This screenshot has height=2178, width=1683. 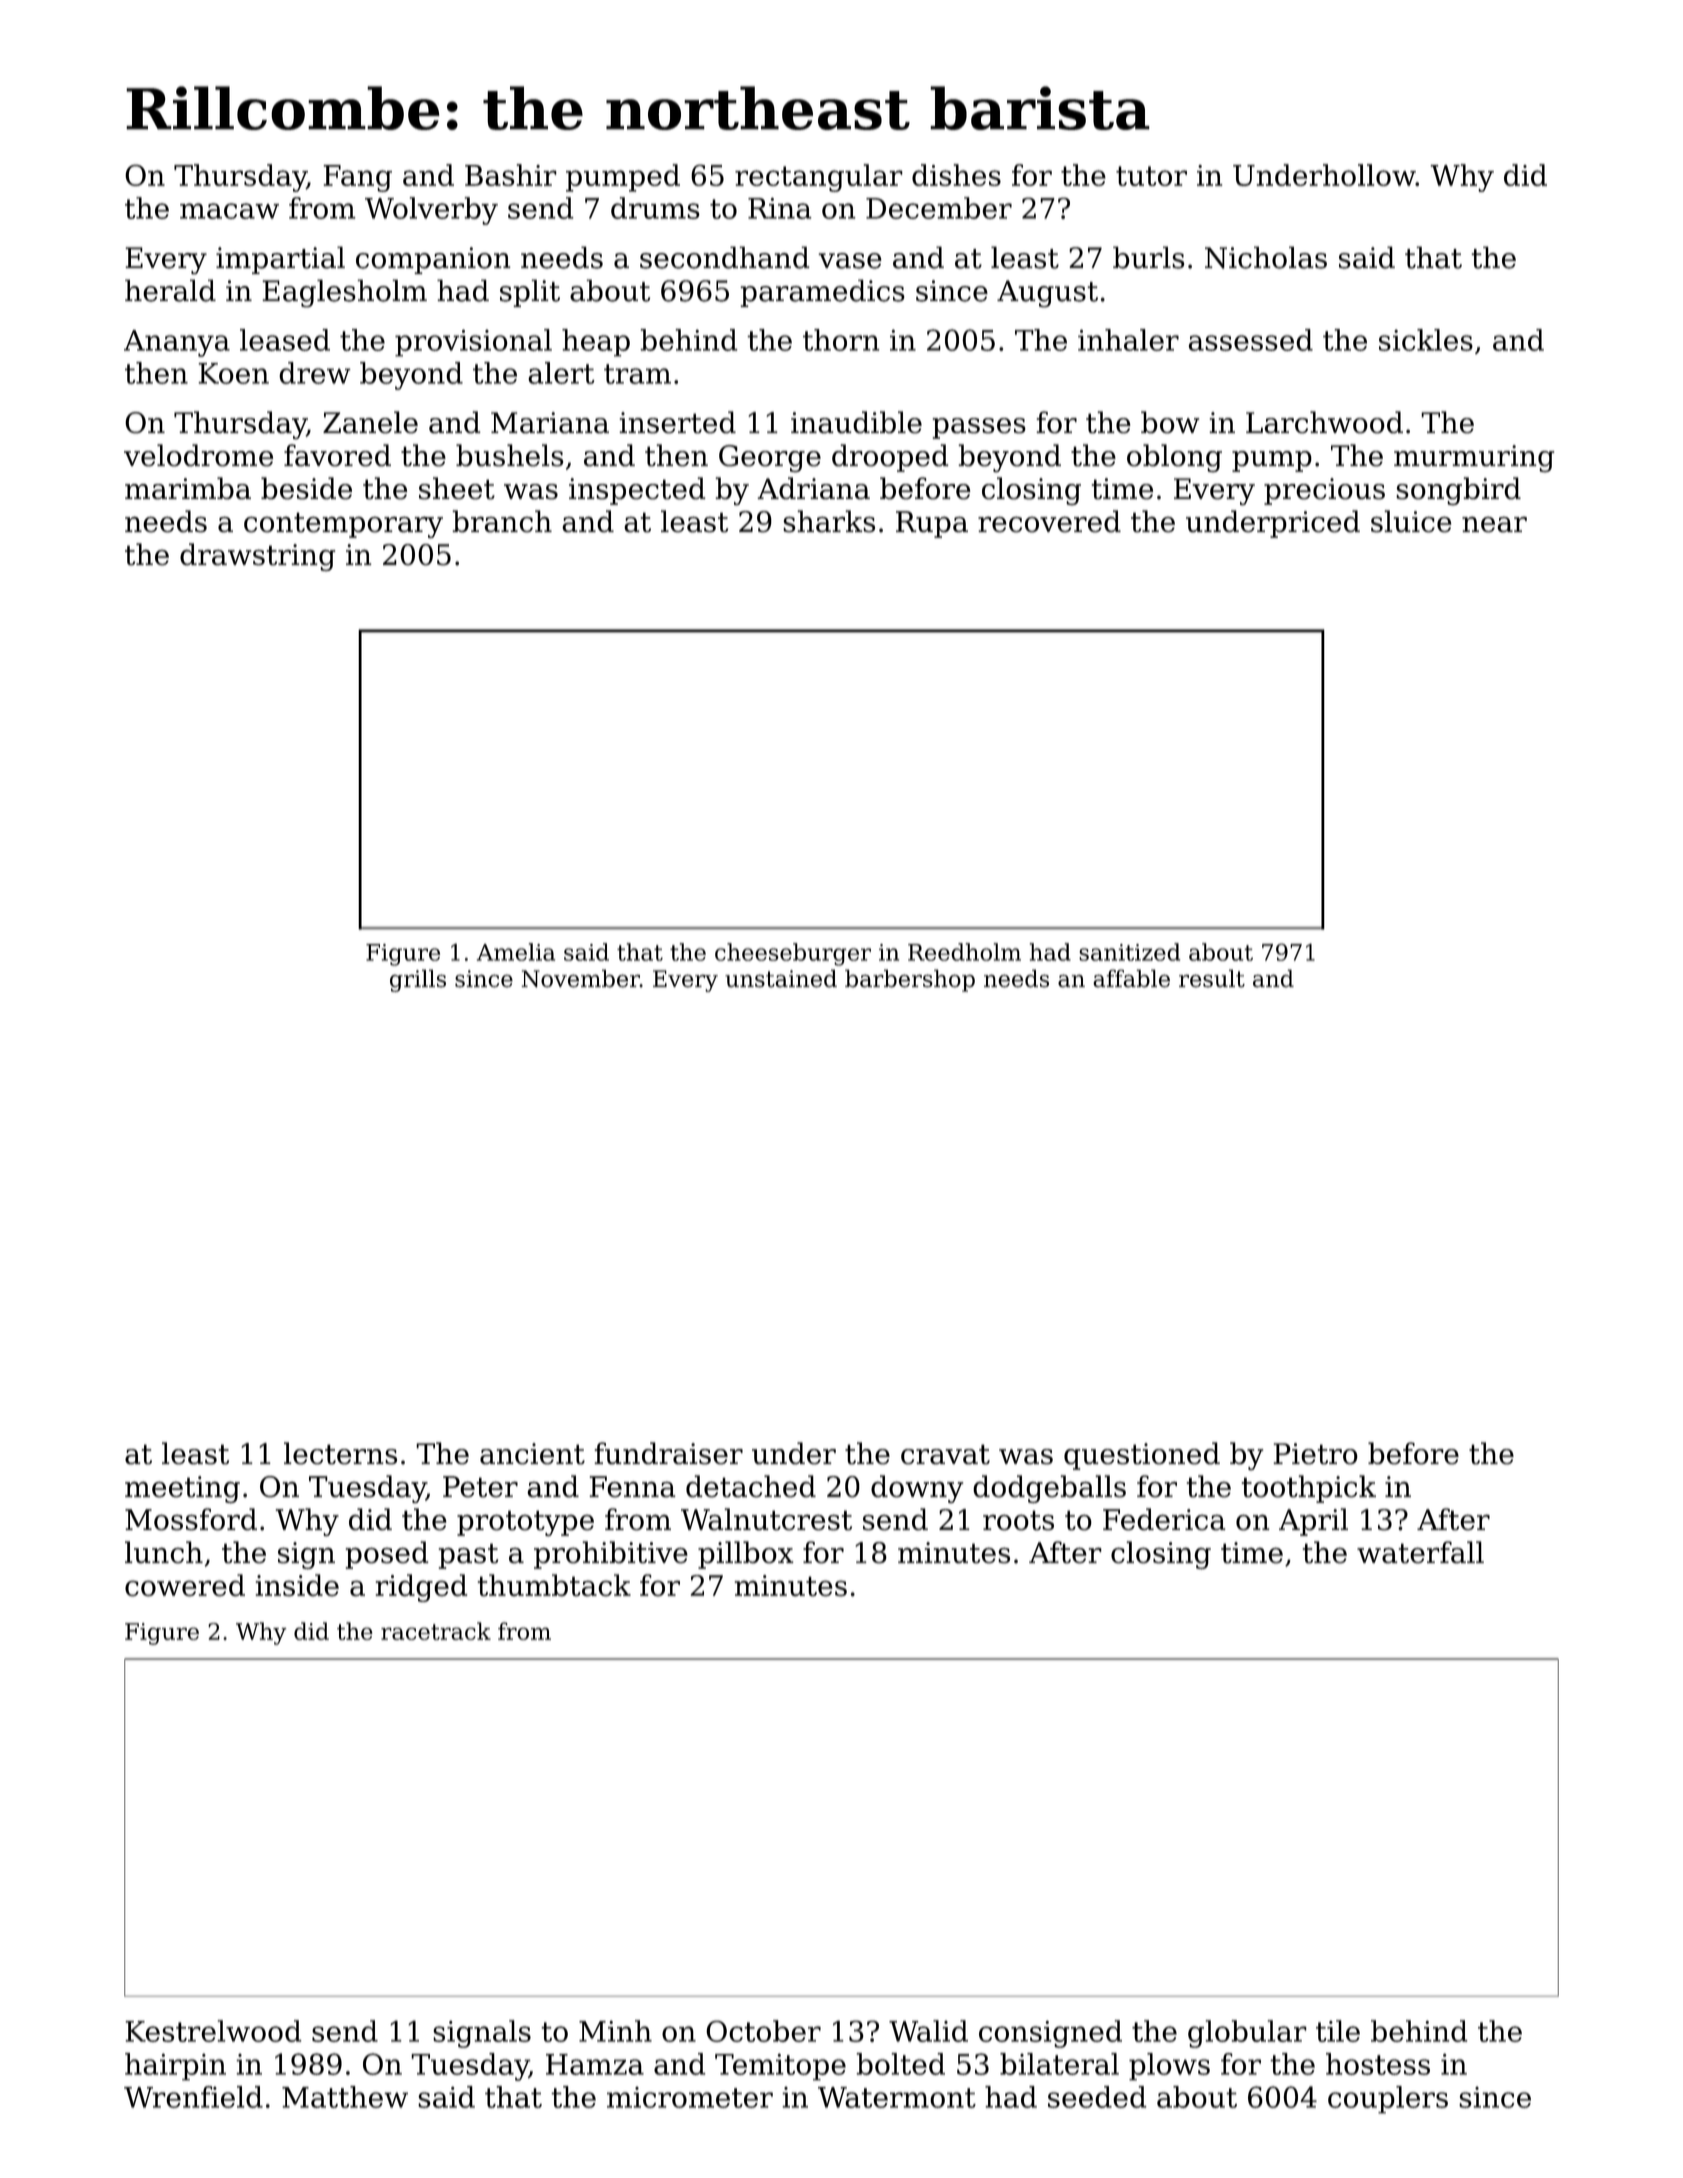 I want to click on Nicholas, so click(x=1266, y=257).
